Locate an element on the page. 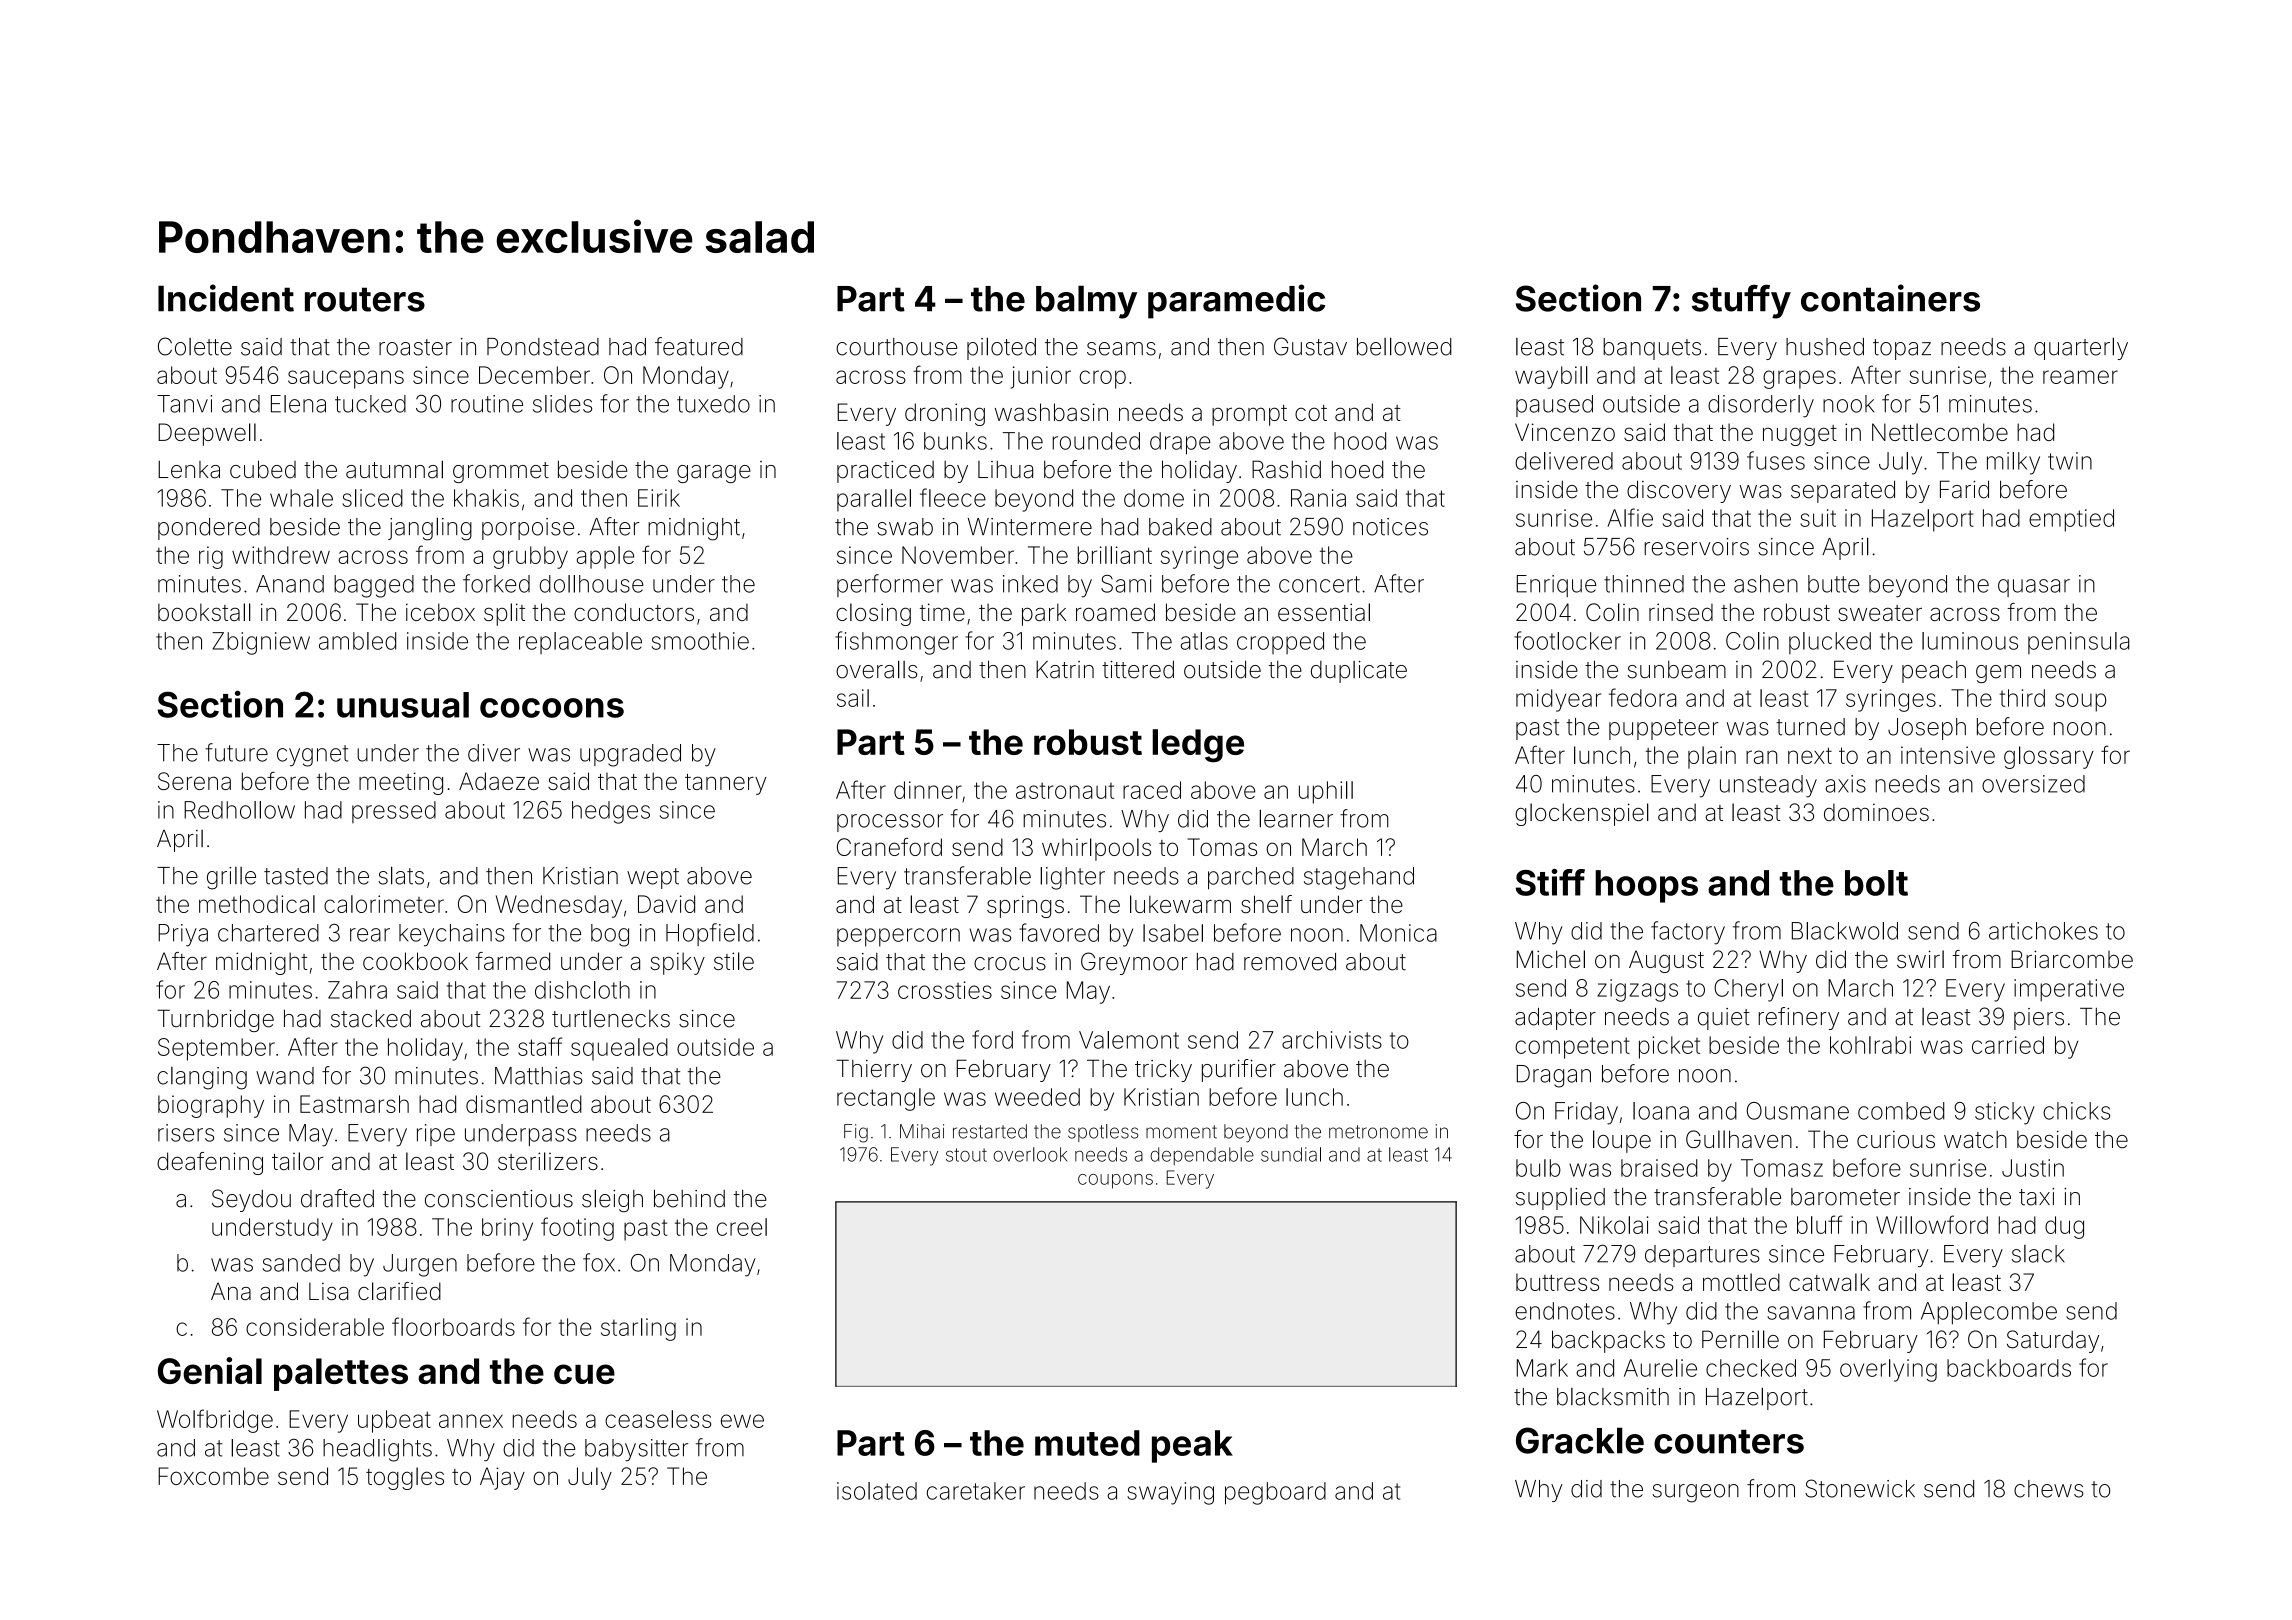  dollhouse is located at coordinates (592, 584).
